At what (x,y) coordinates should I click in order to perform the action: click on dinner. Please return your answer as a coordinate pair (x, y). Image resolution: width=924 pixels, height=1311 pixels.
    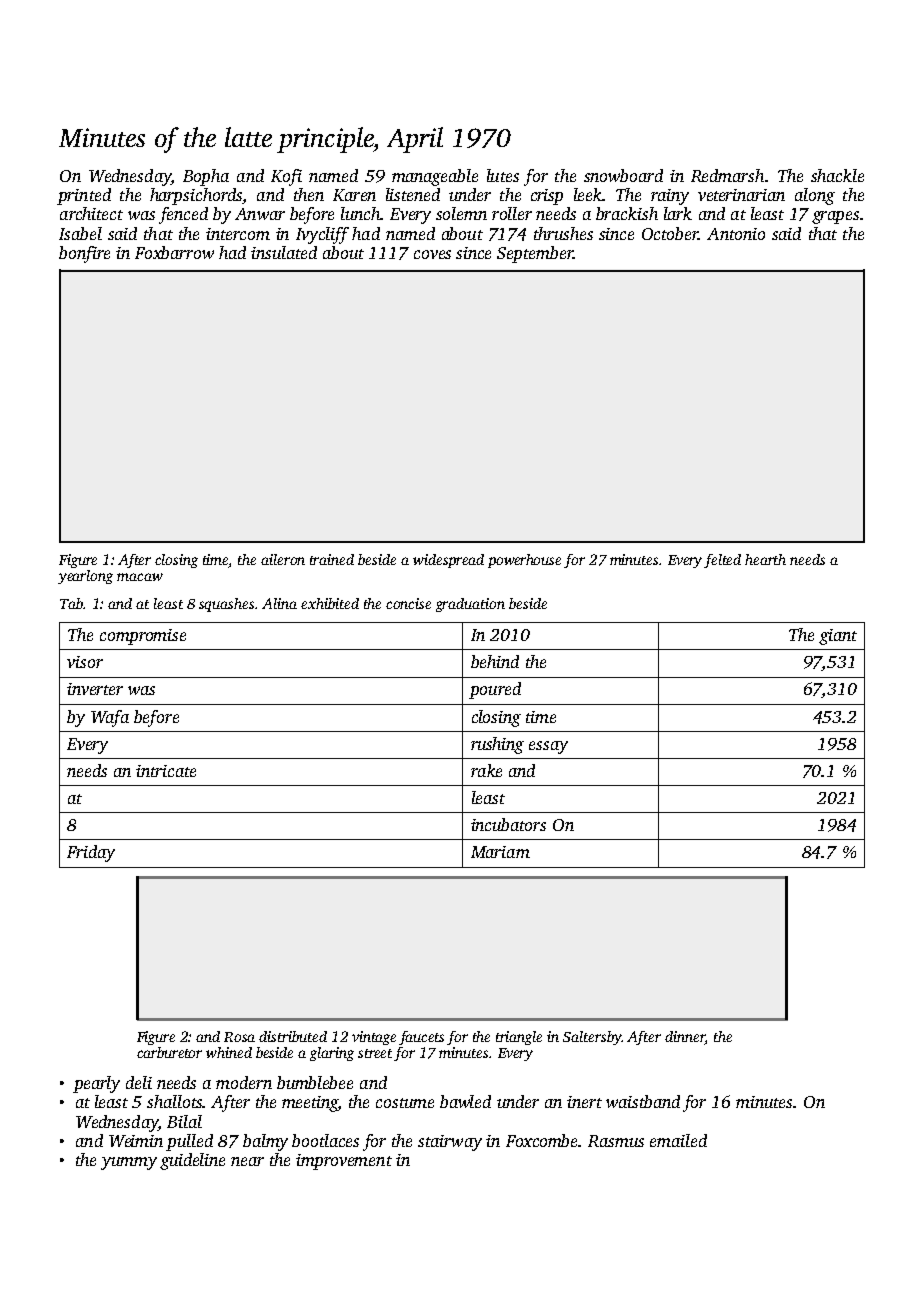
    Looking at the image, I should click on (685, 1036).
